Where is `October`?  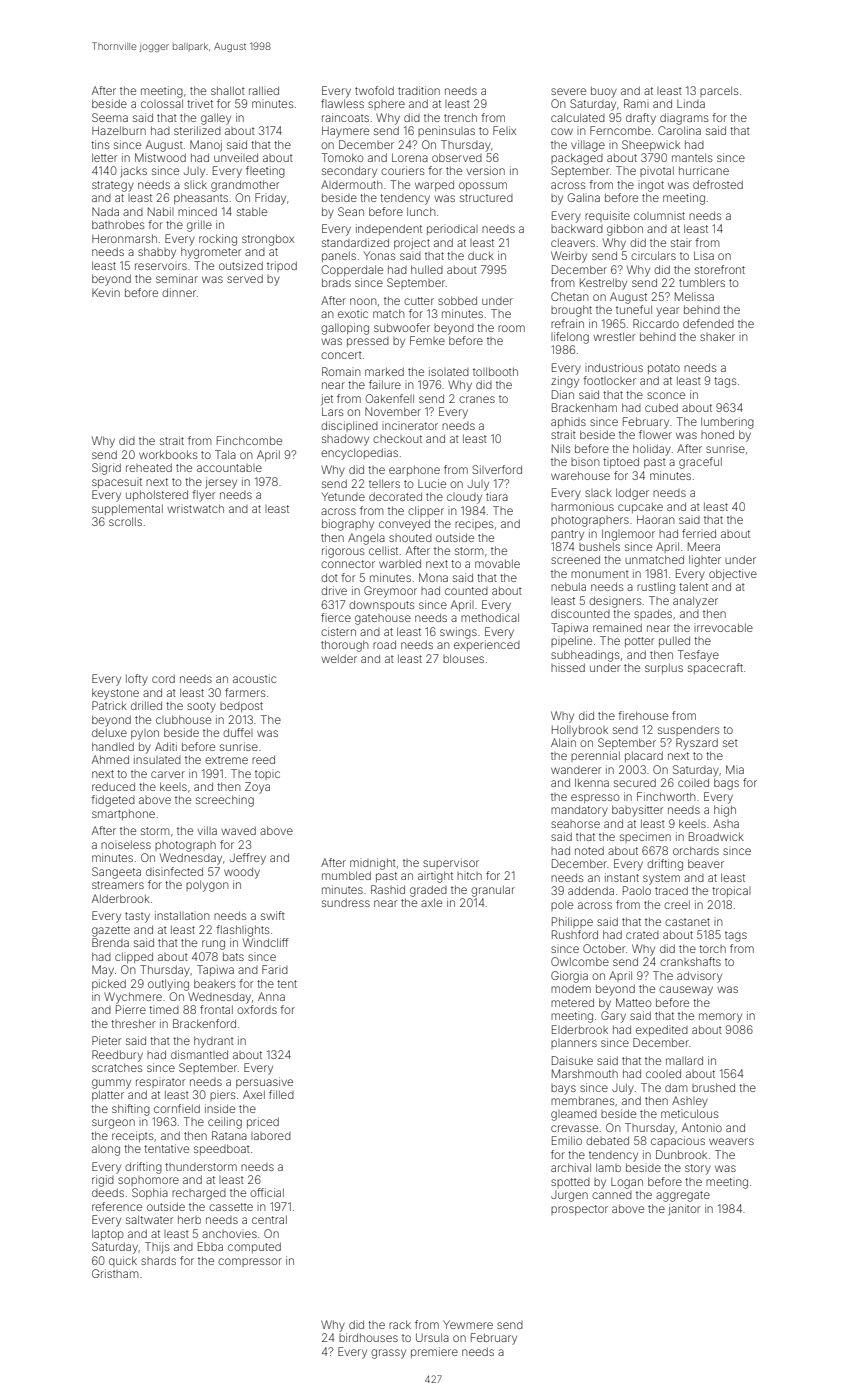 October is located at coordinates (604, 948).
